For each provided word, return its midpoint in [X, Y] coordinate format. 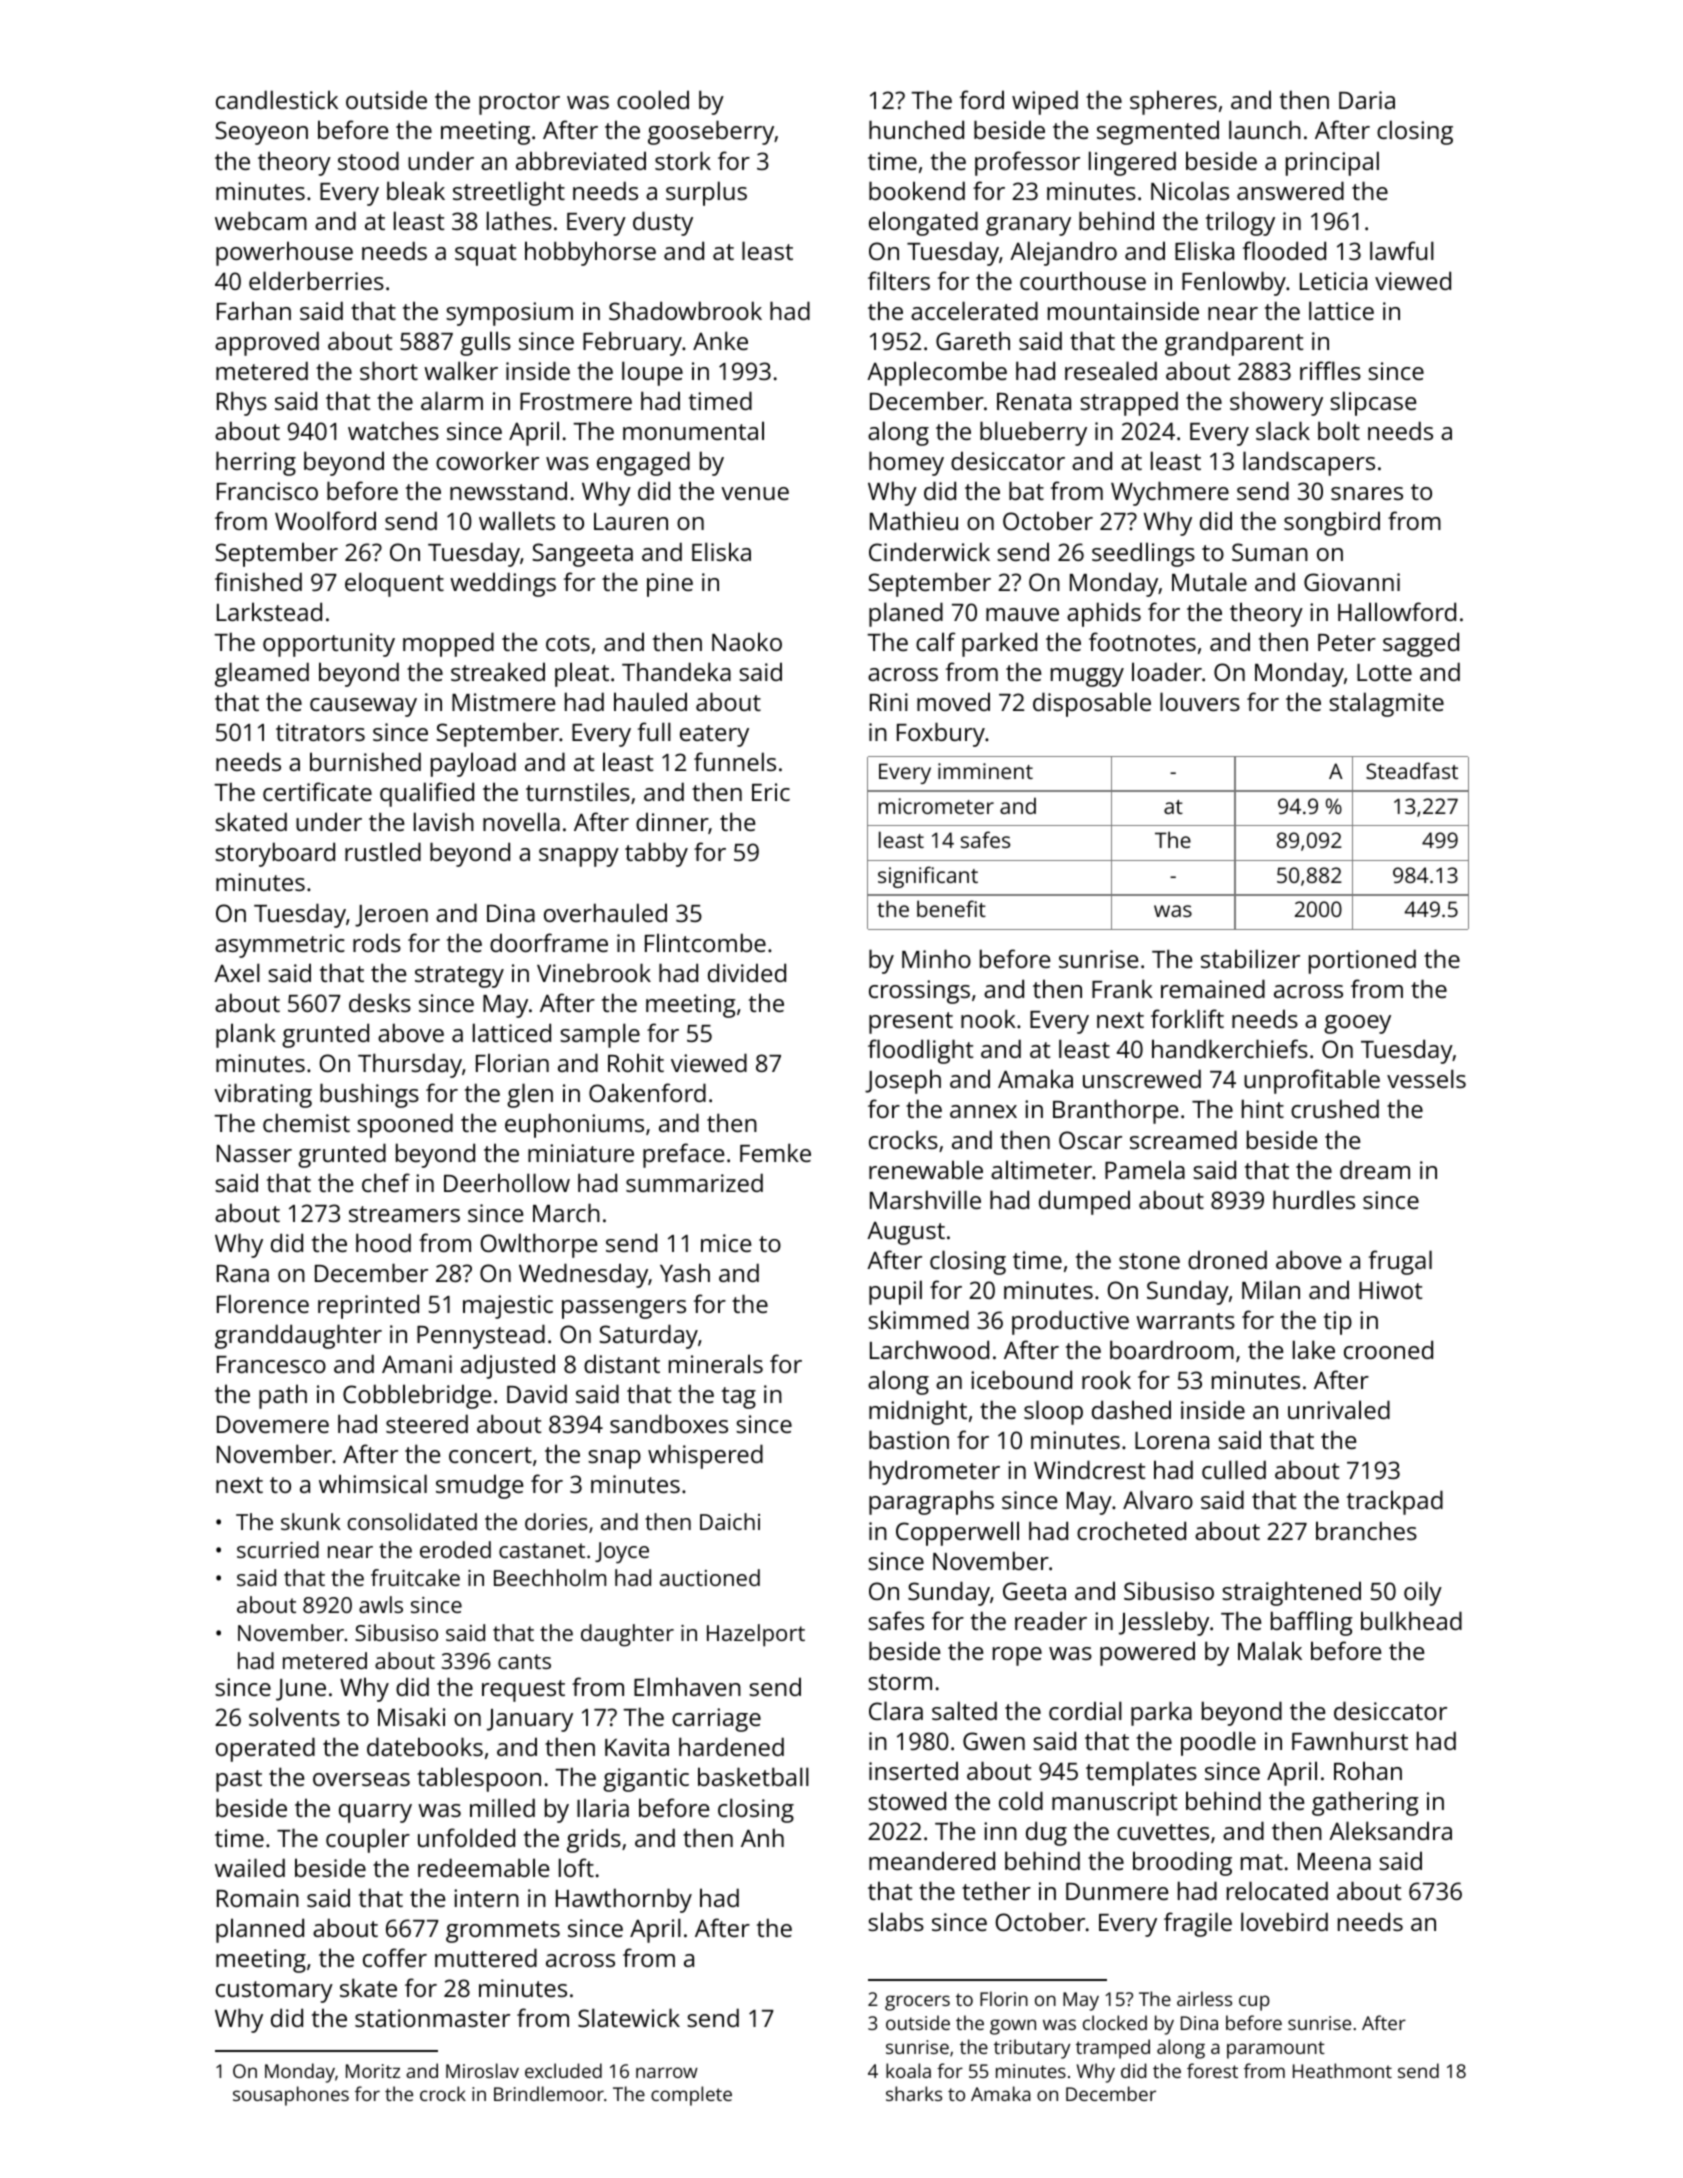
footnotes [1142, 641]
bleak [416, 190]
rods [377, 942]
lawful [1402, 250]
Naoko [747, 641]
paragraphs [931, 1502]
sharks [914, 2093]
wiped [1045, 102]
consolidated [412, 1521]
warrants [1185, 1321]
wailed [250, 1867]
